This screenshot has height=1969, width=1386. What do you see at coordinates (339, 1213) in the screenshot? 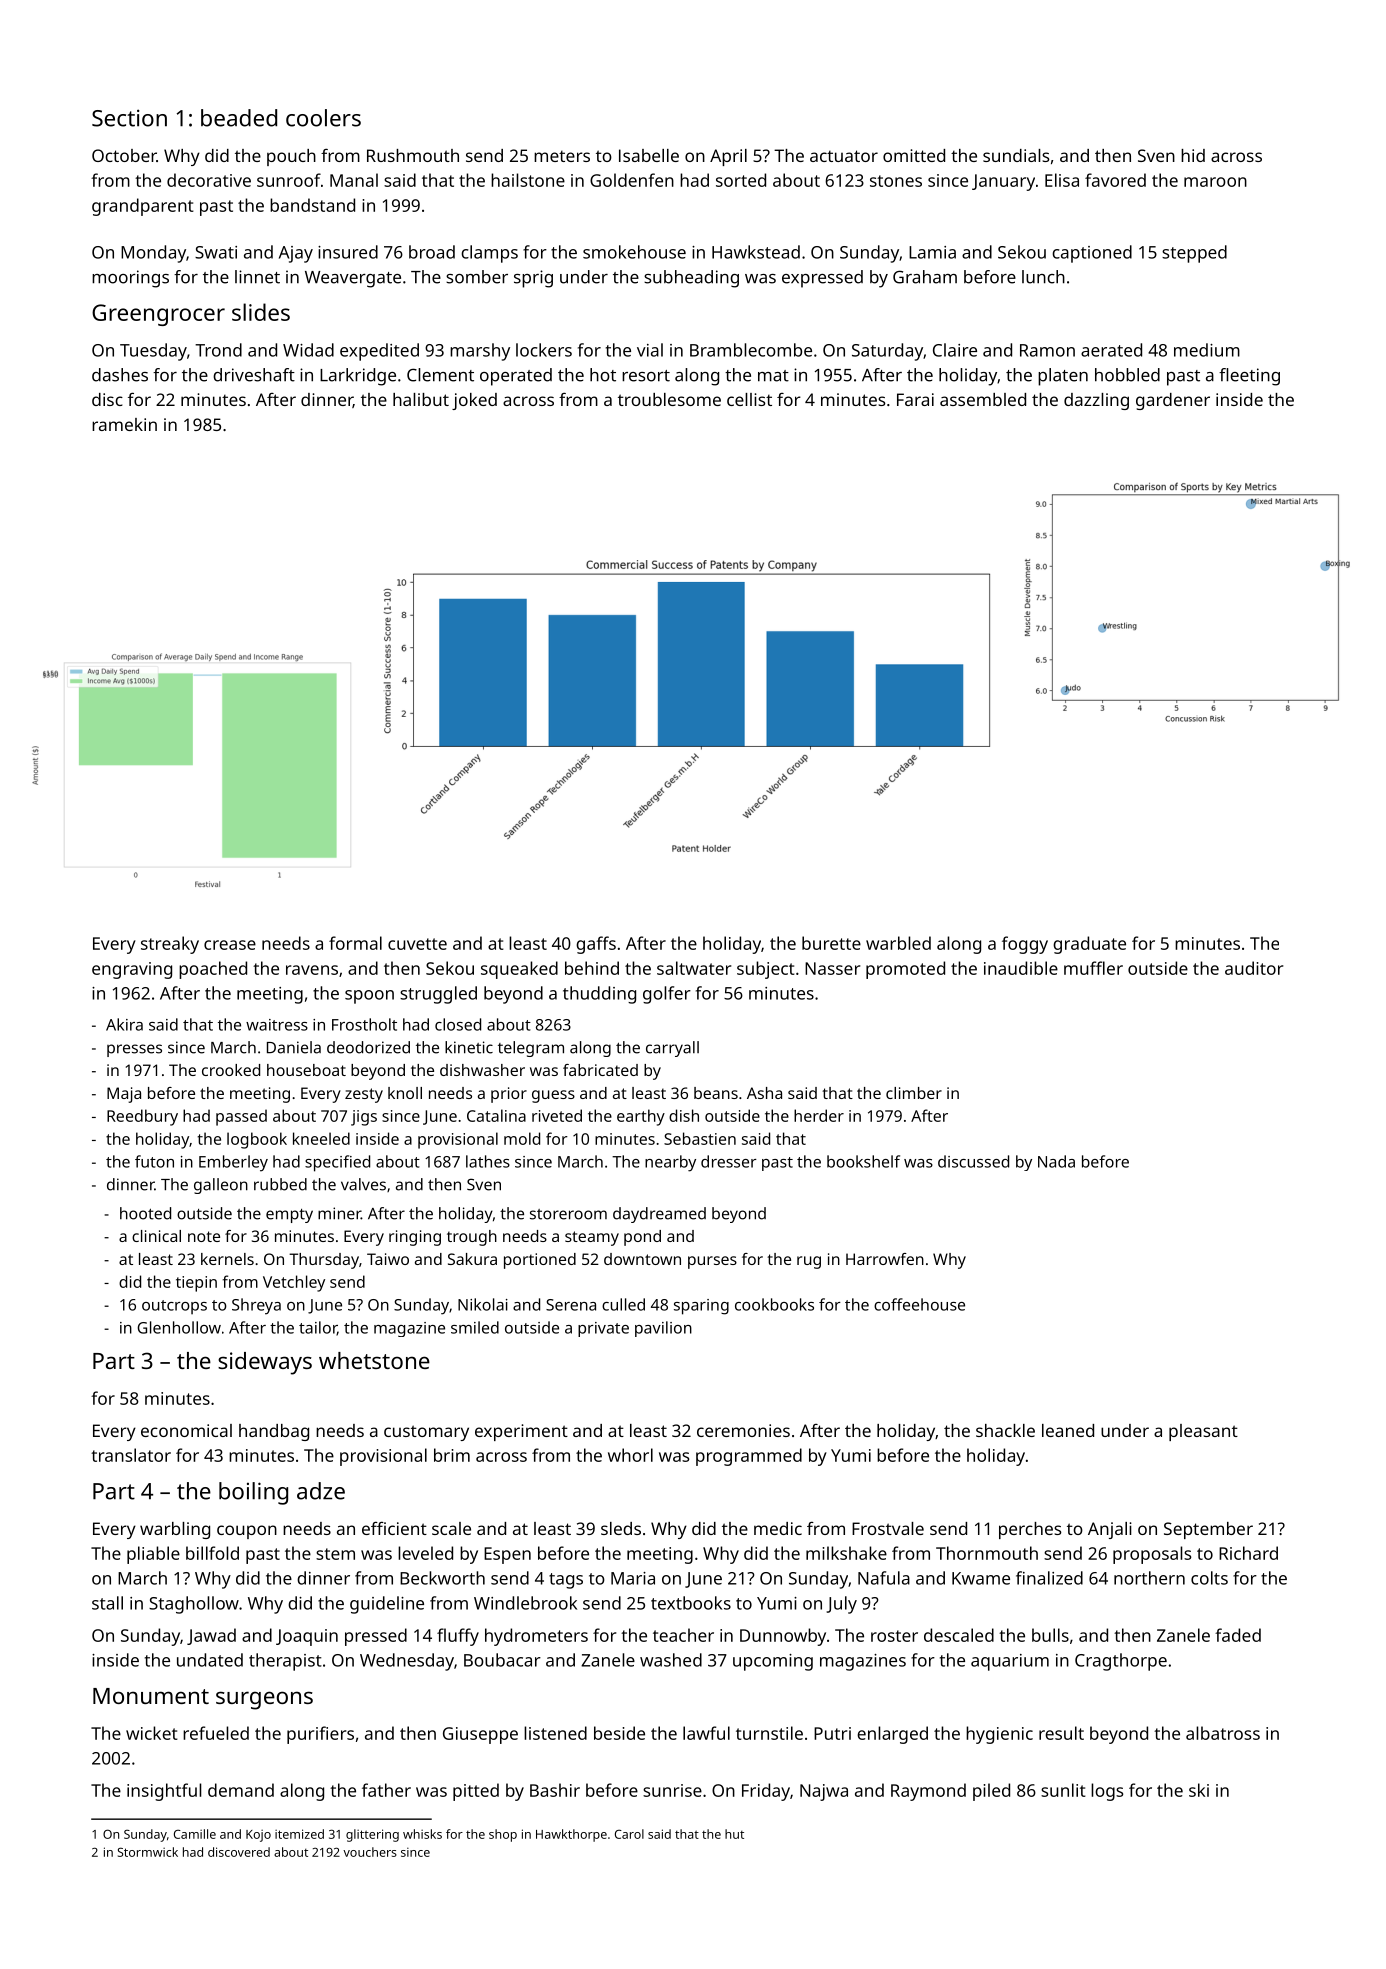
I see `miner` at bounding box center [339, 1213].
